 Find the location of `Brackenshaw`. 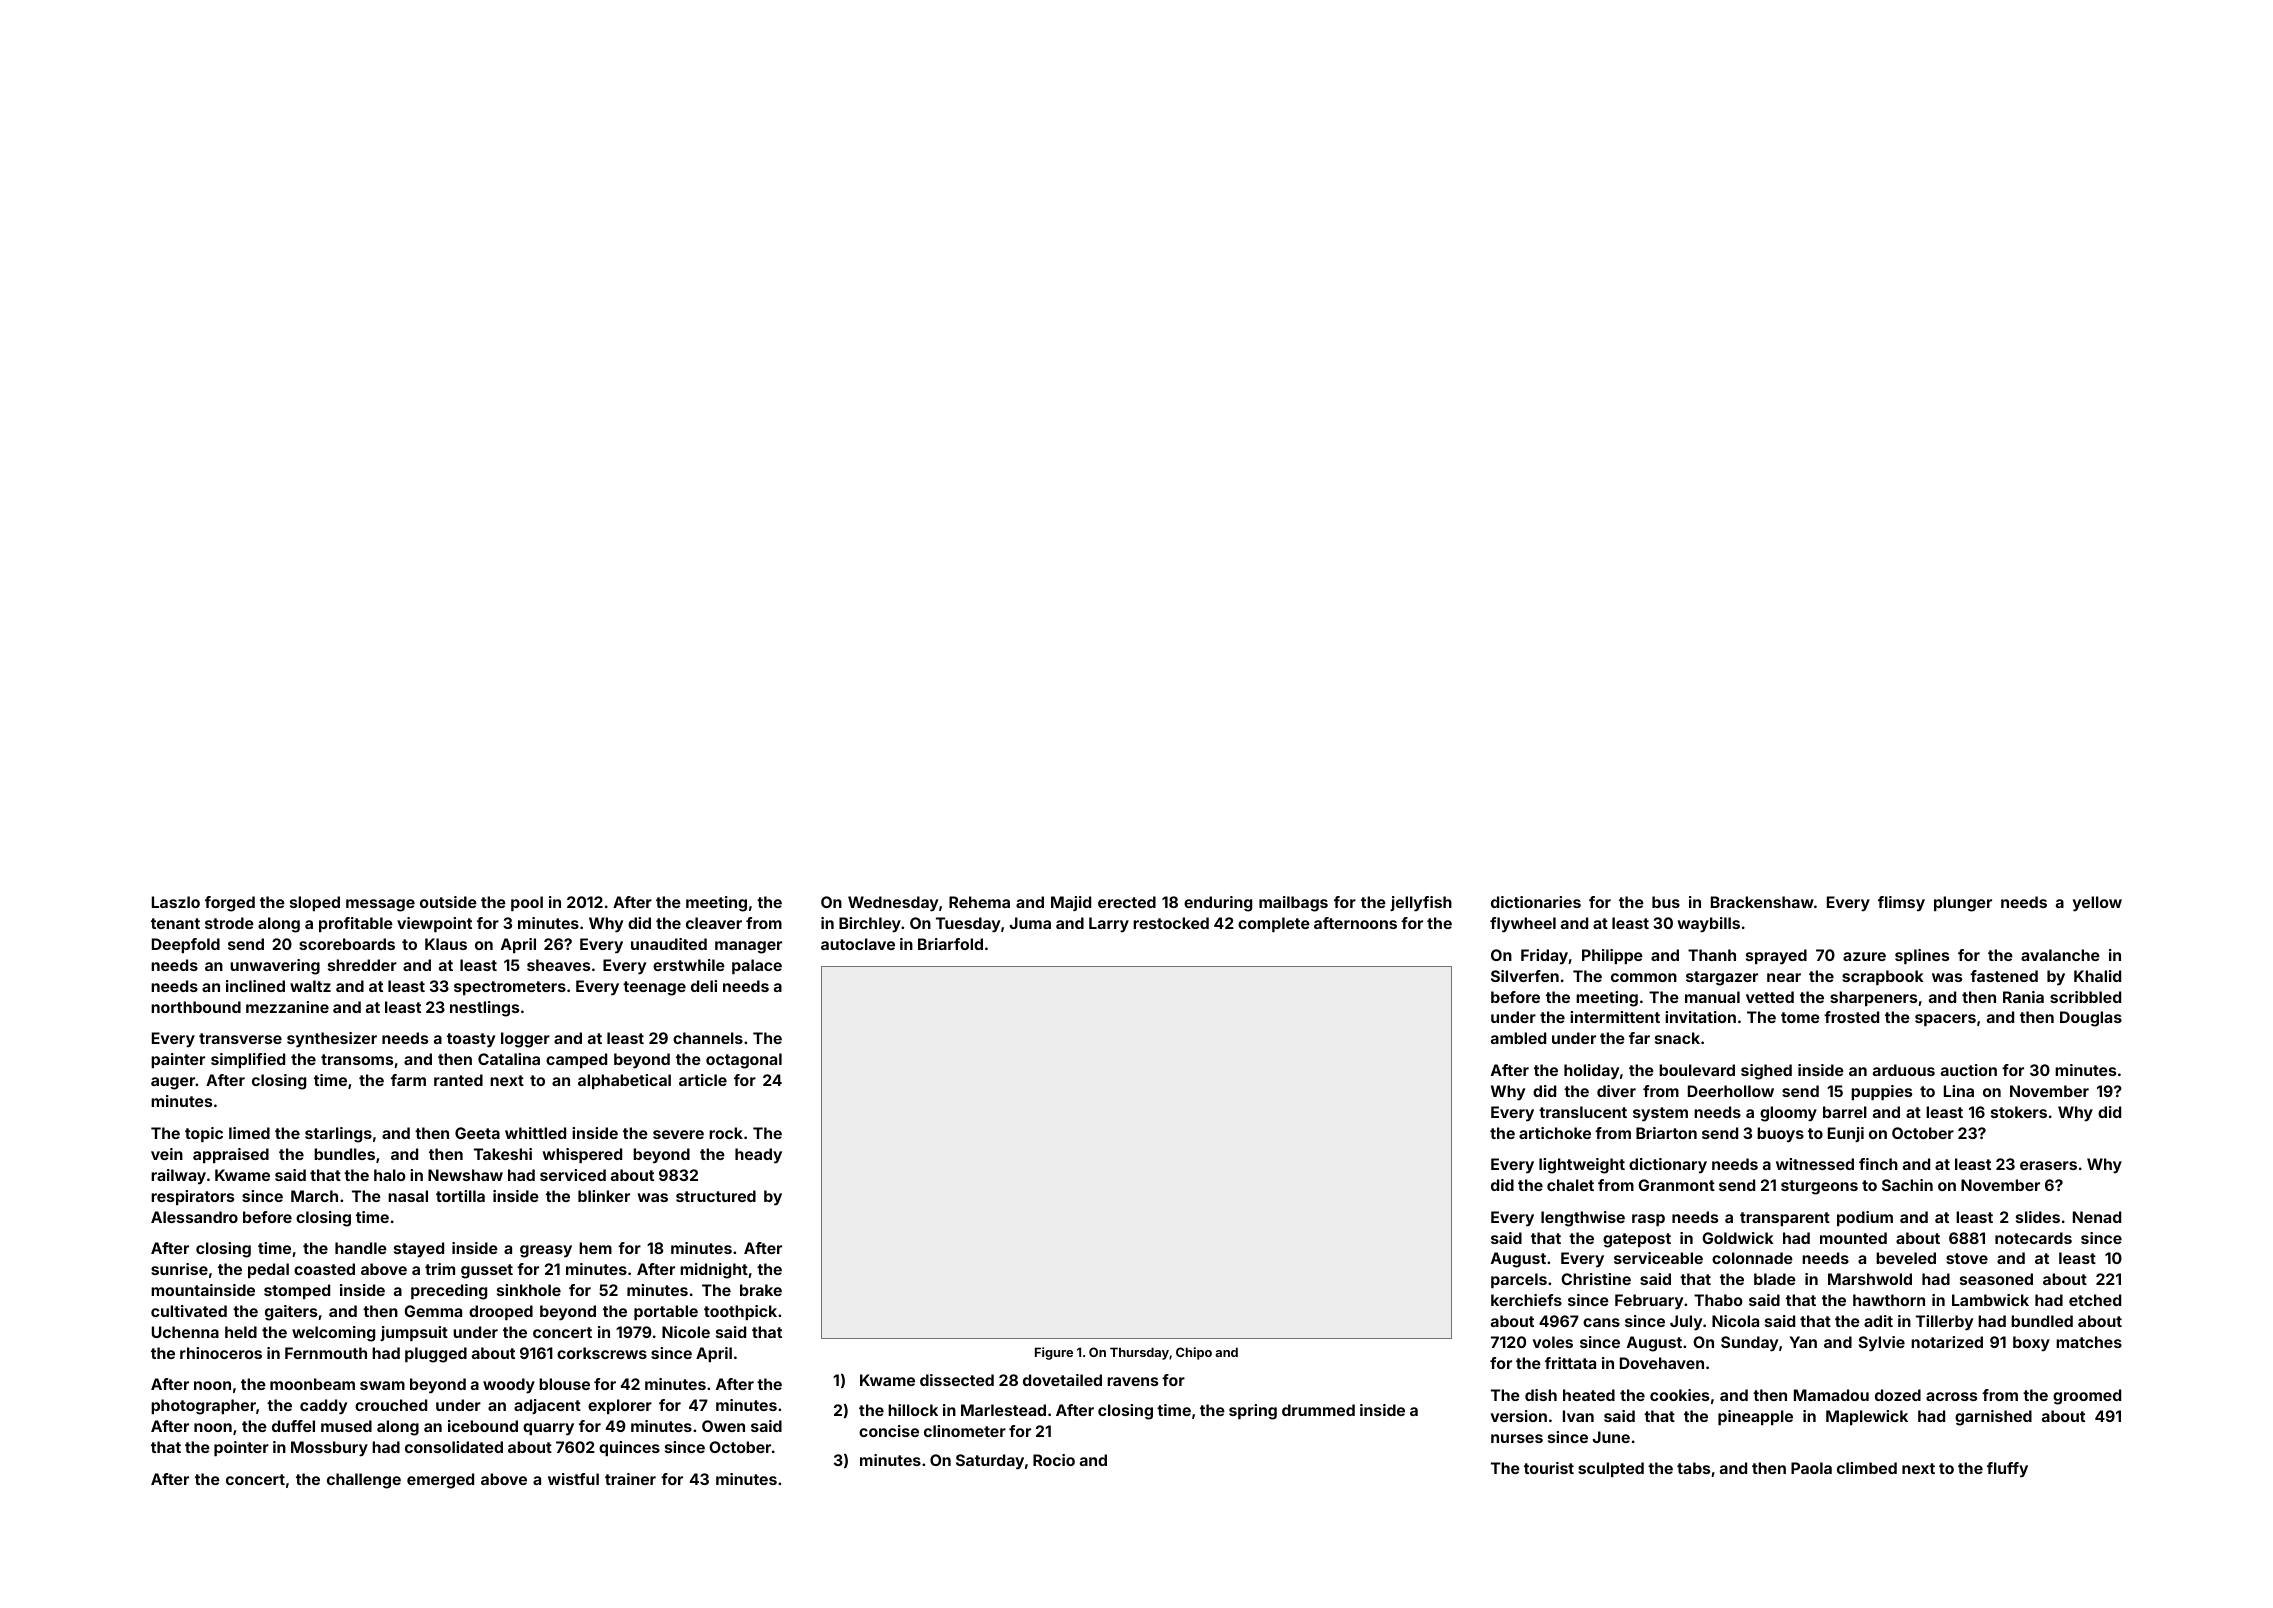

Brackenshaw is located at coordinates (1762, 902).
